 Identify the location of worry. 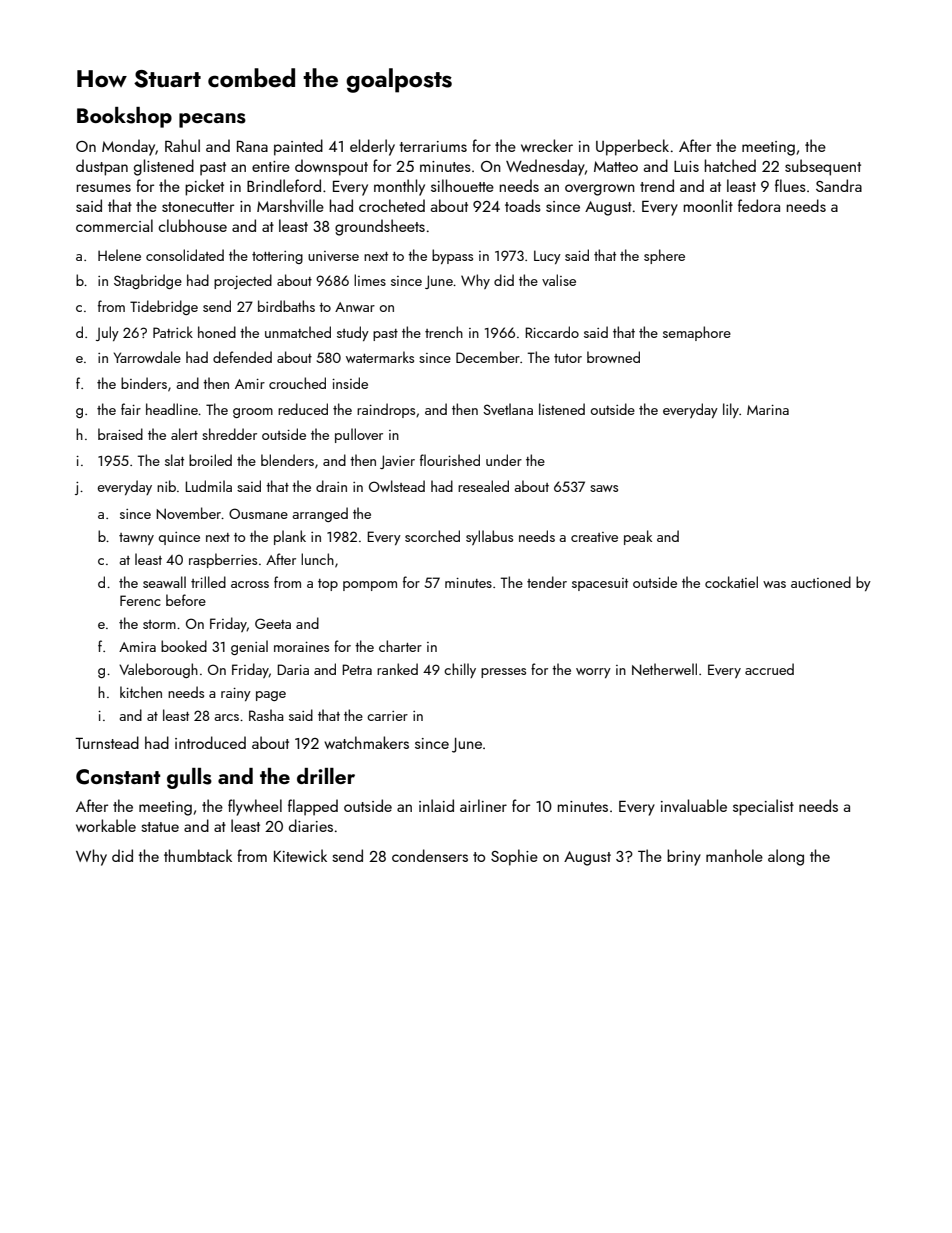
(593, 673).
